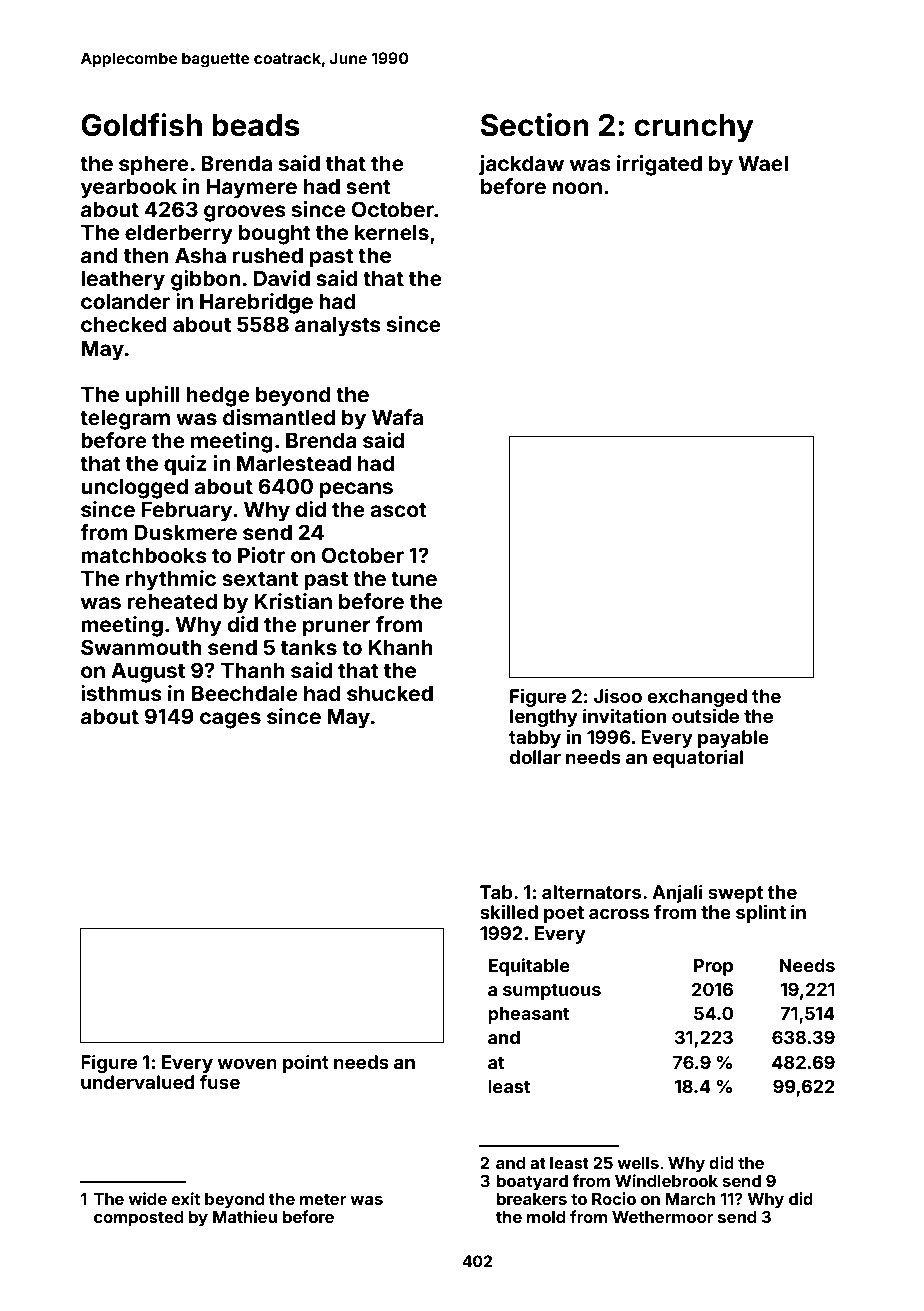 This document has width=924, height=1311. Describe the element at coordinates (763, 163) in the document. I see `Wael` at that location.
